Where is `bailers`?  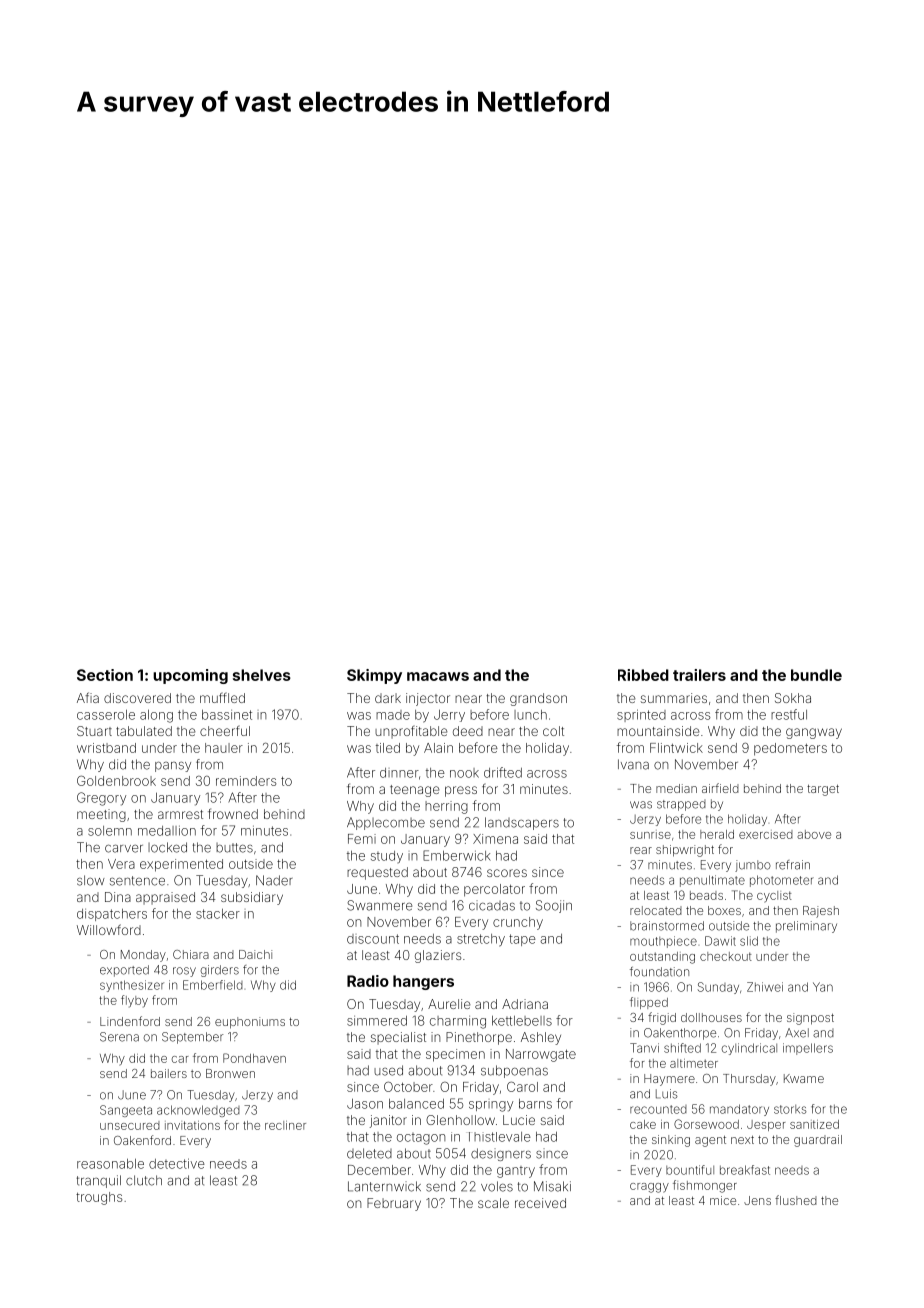 bailers is located at coordinates (169, 1073).
